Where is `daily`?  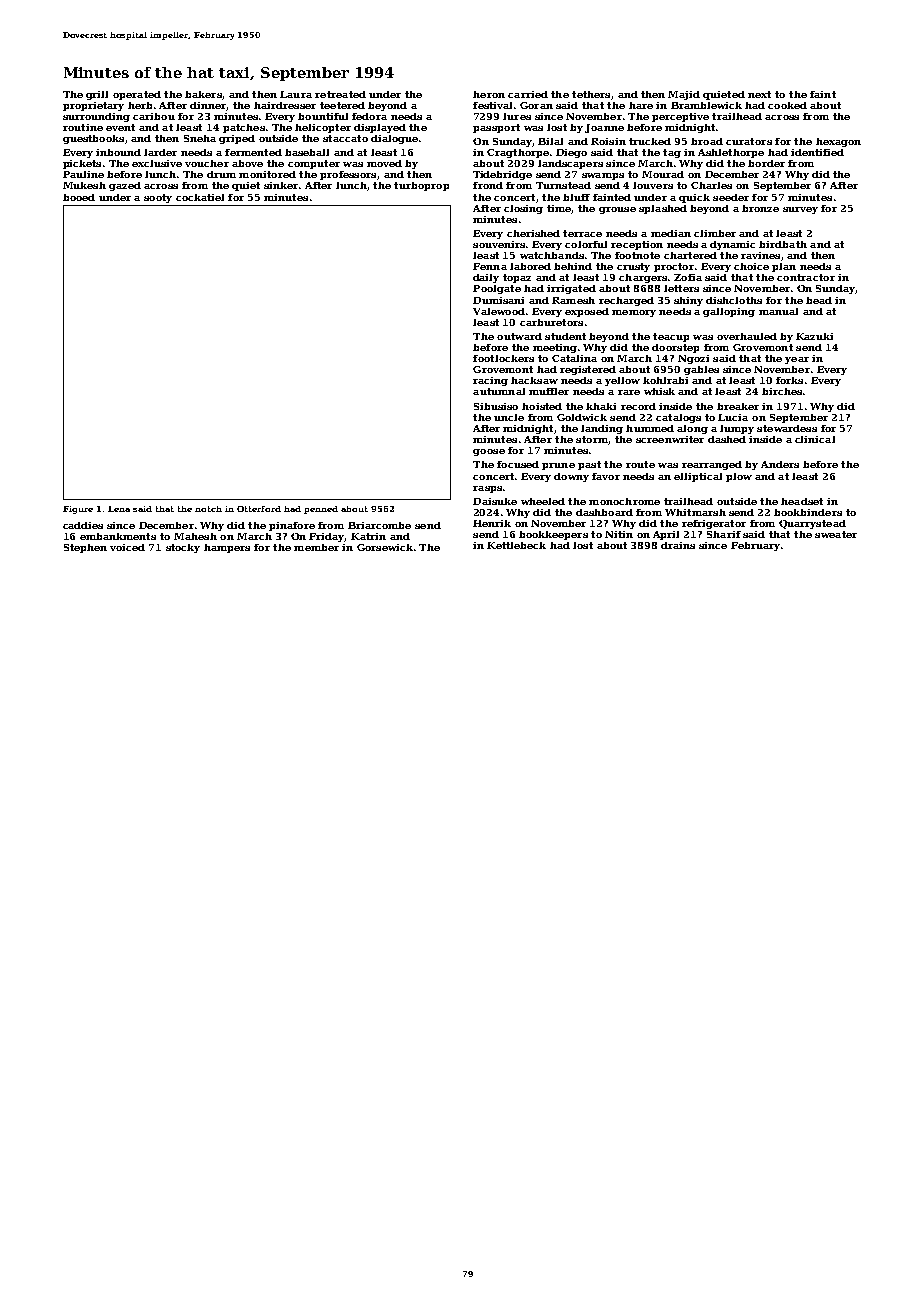 daily is located at coordinates (486, 278).
